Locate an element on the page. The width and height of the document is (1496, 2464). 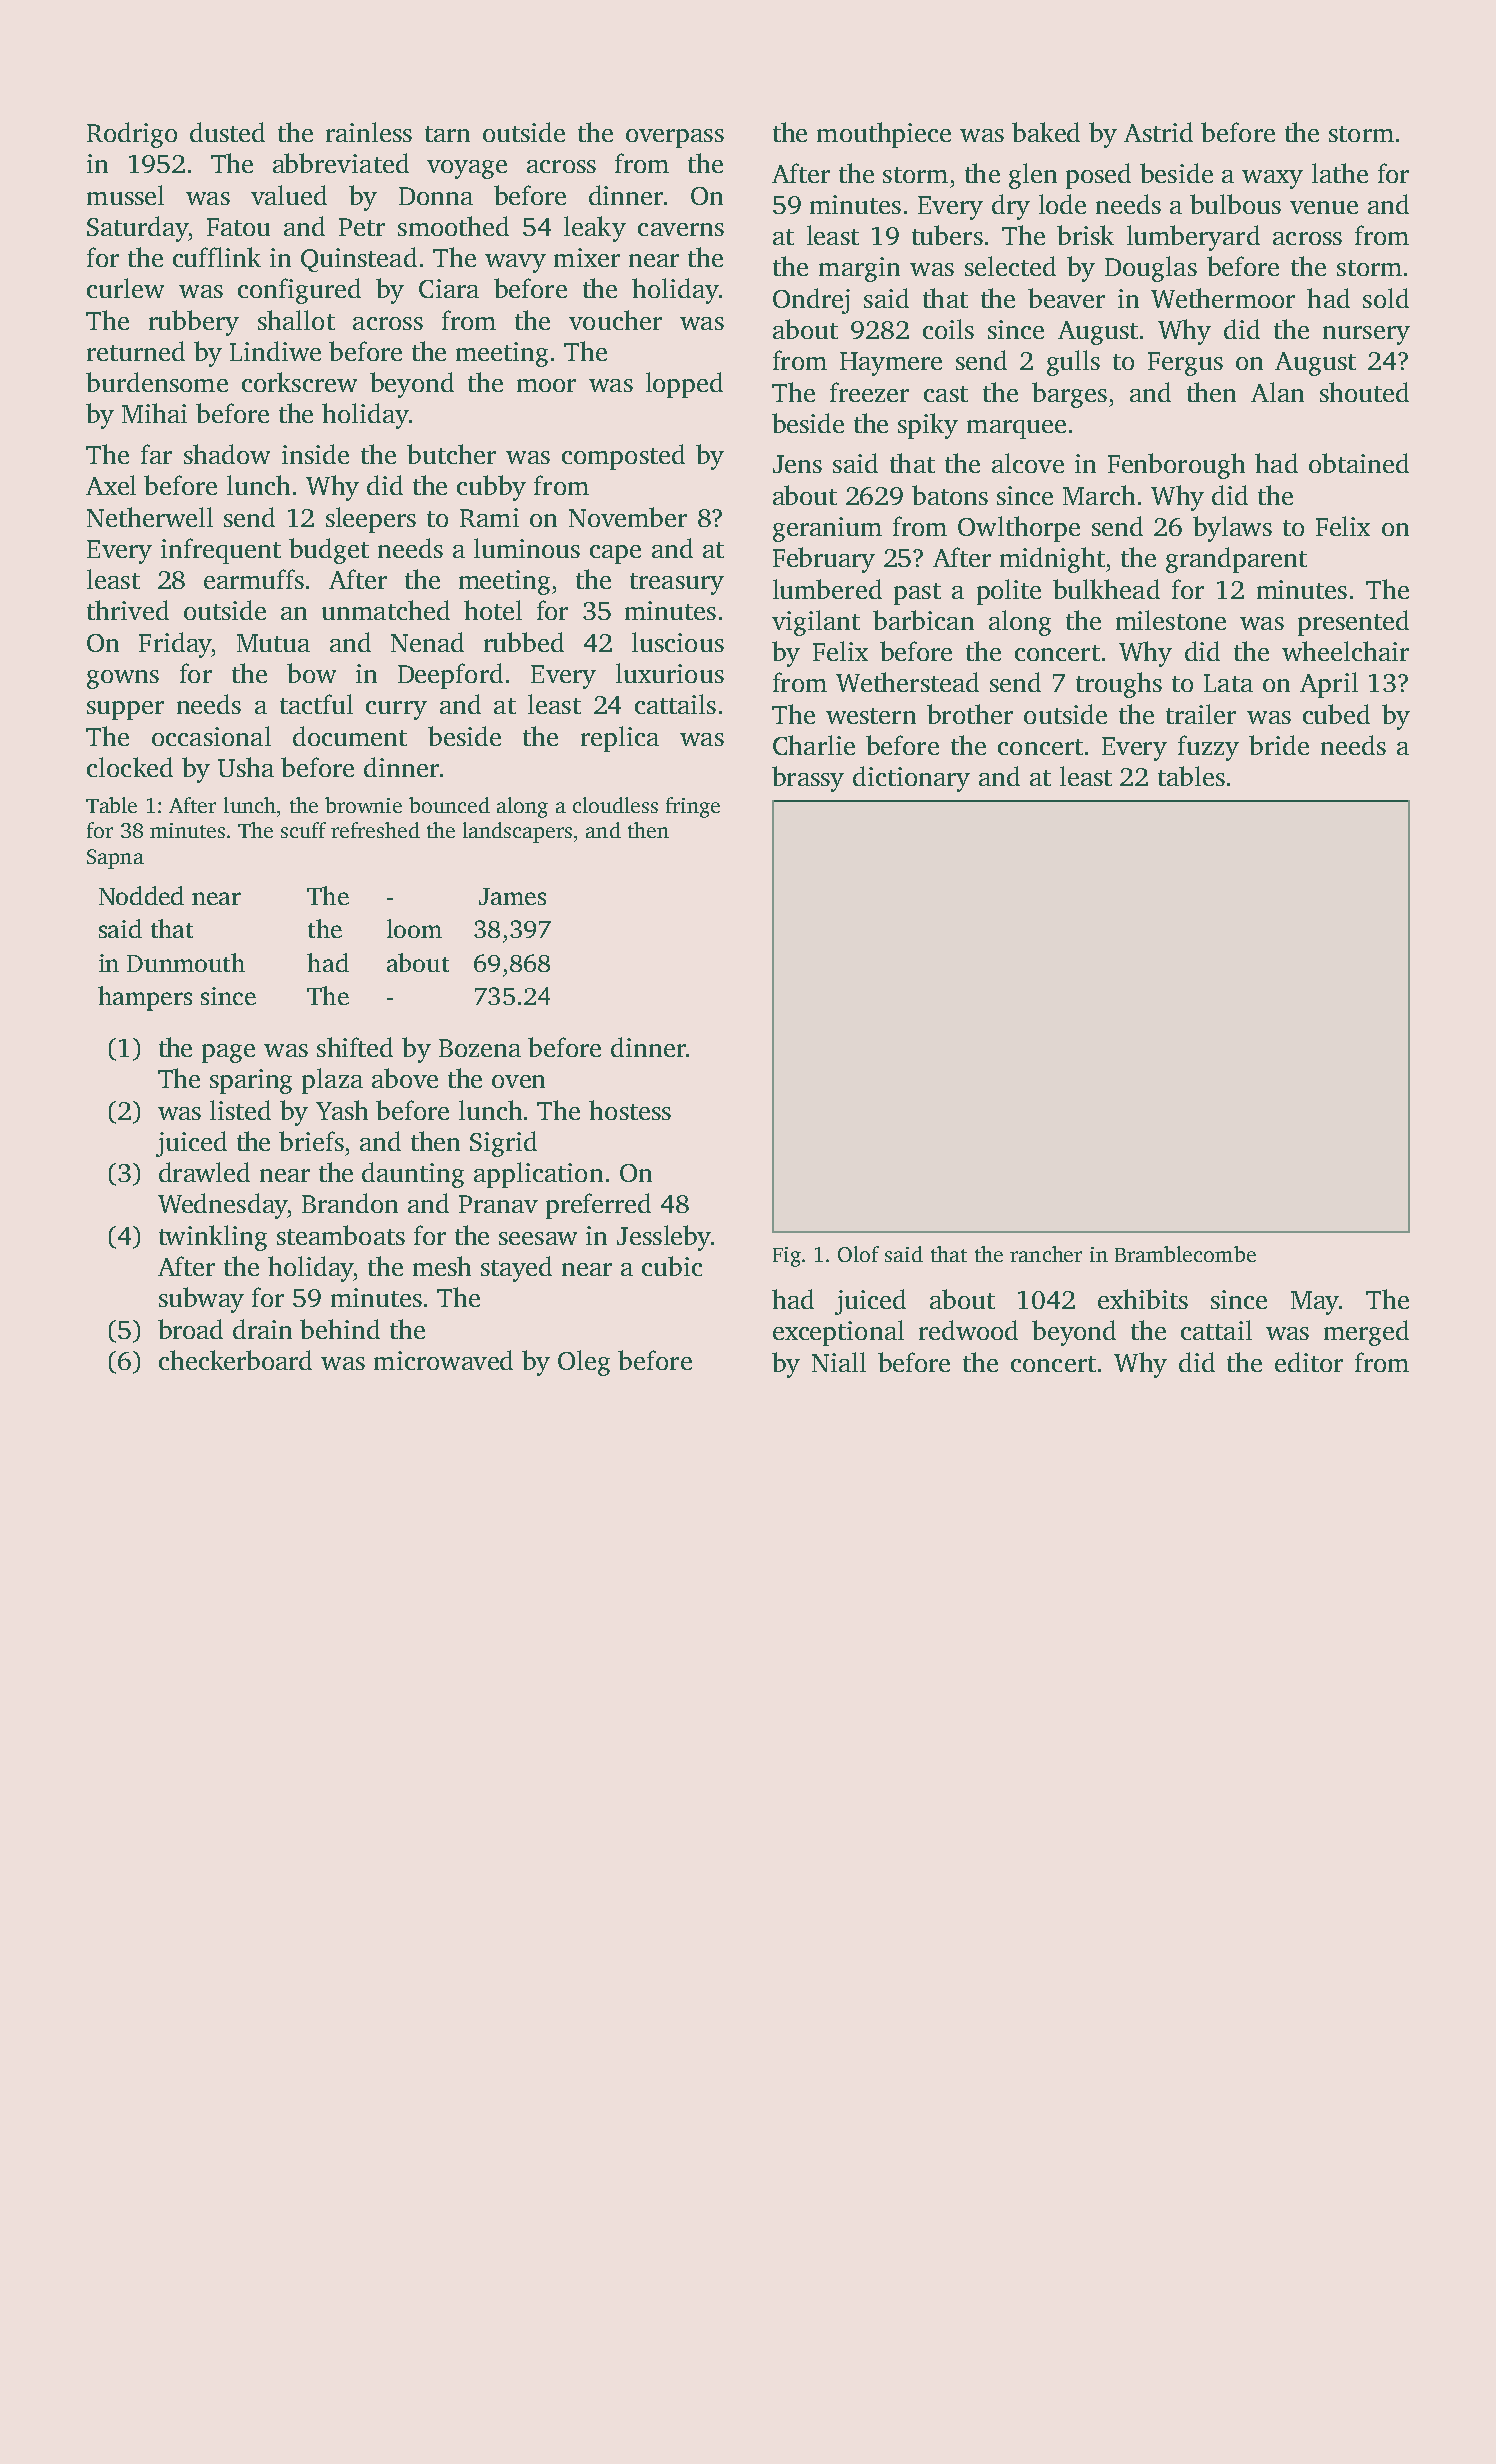
hostess is located at coordinates (630, 1110).
